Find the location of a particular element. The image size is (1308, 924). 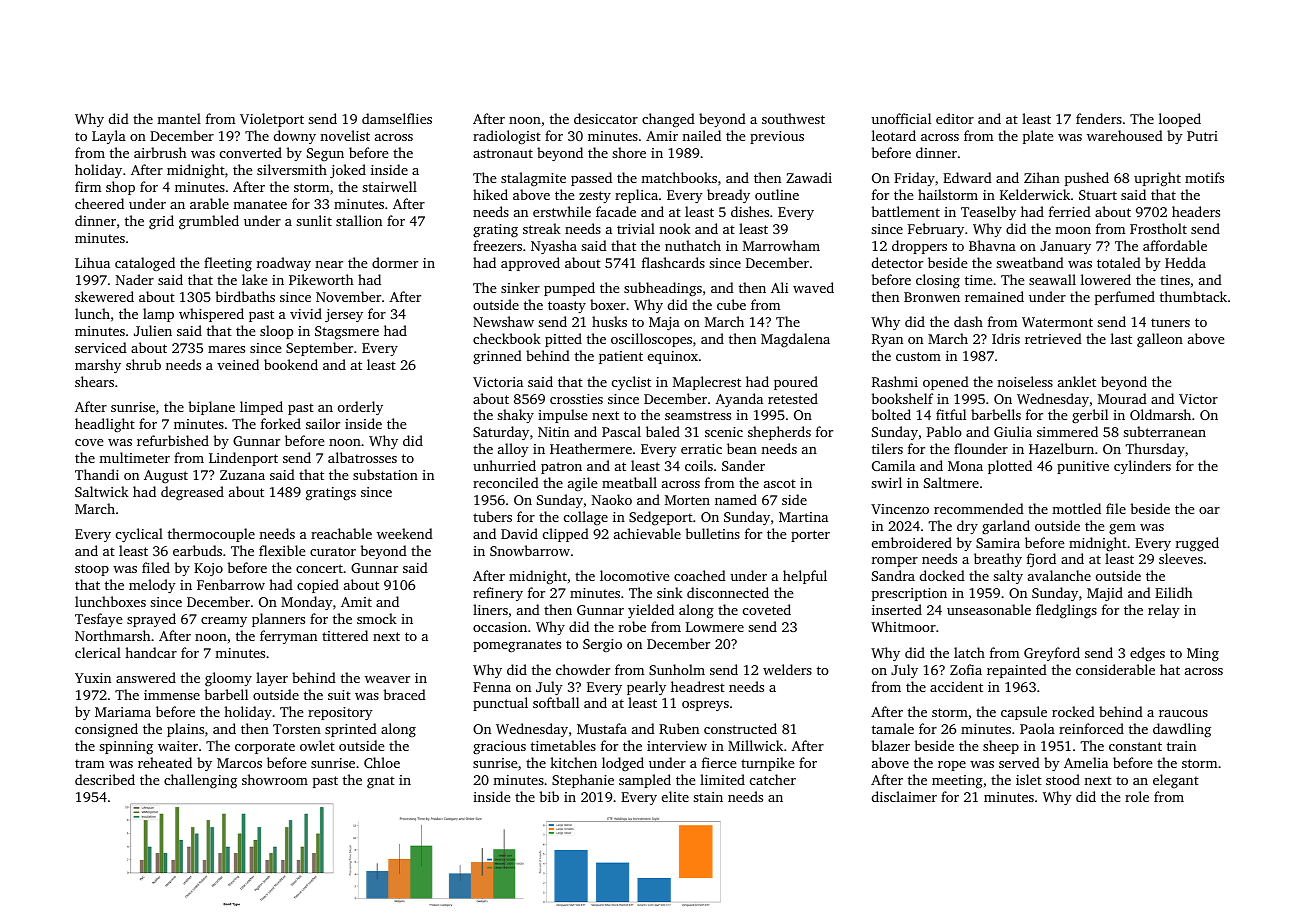

gnat is located at coordinates (381, 782).
